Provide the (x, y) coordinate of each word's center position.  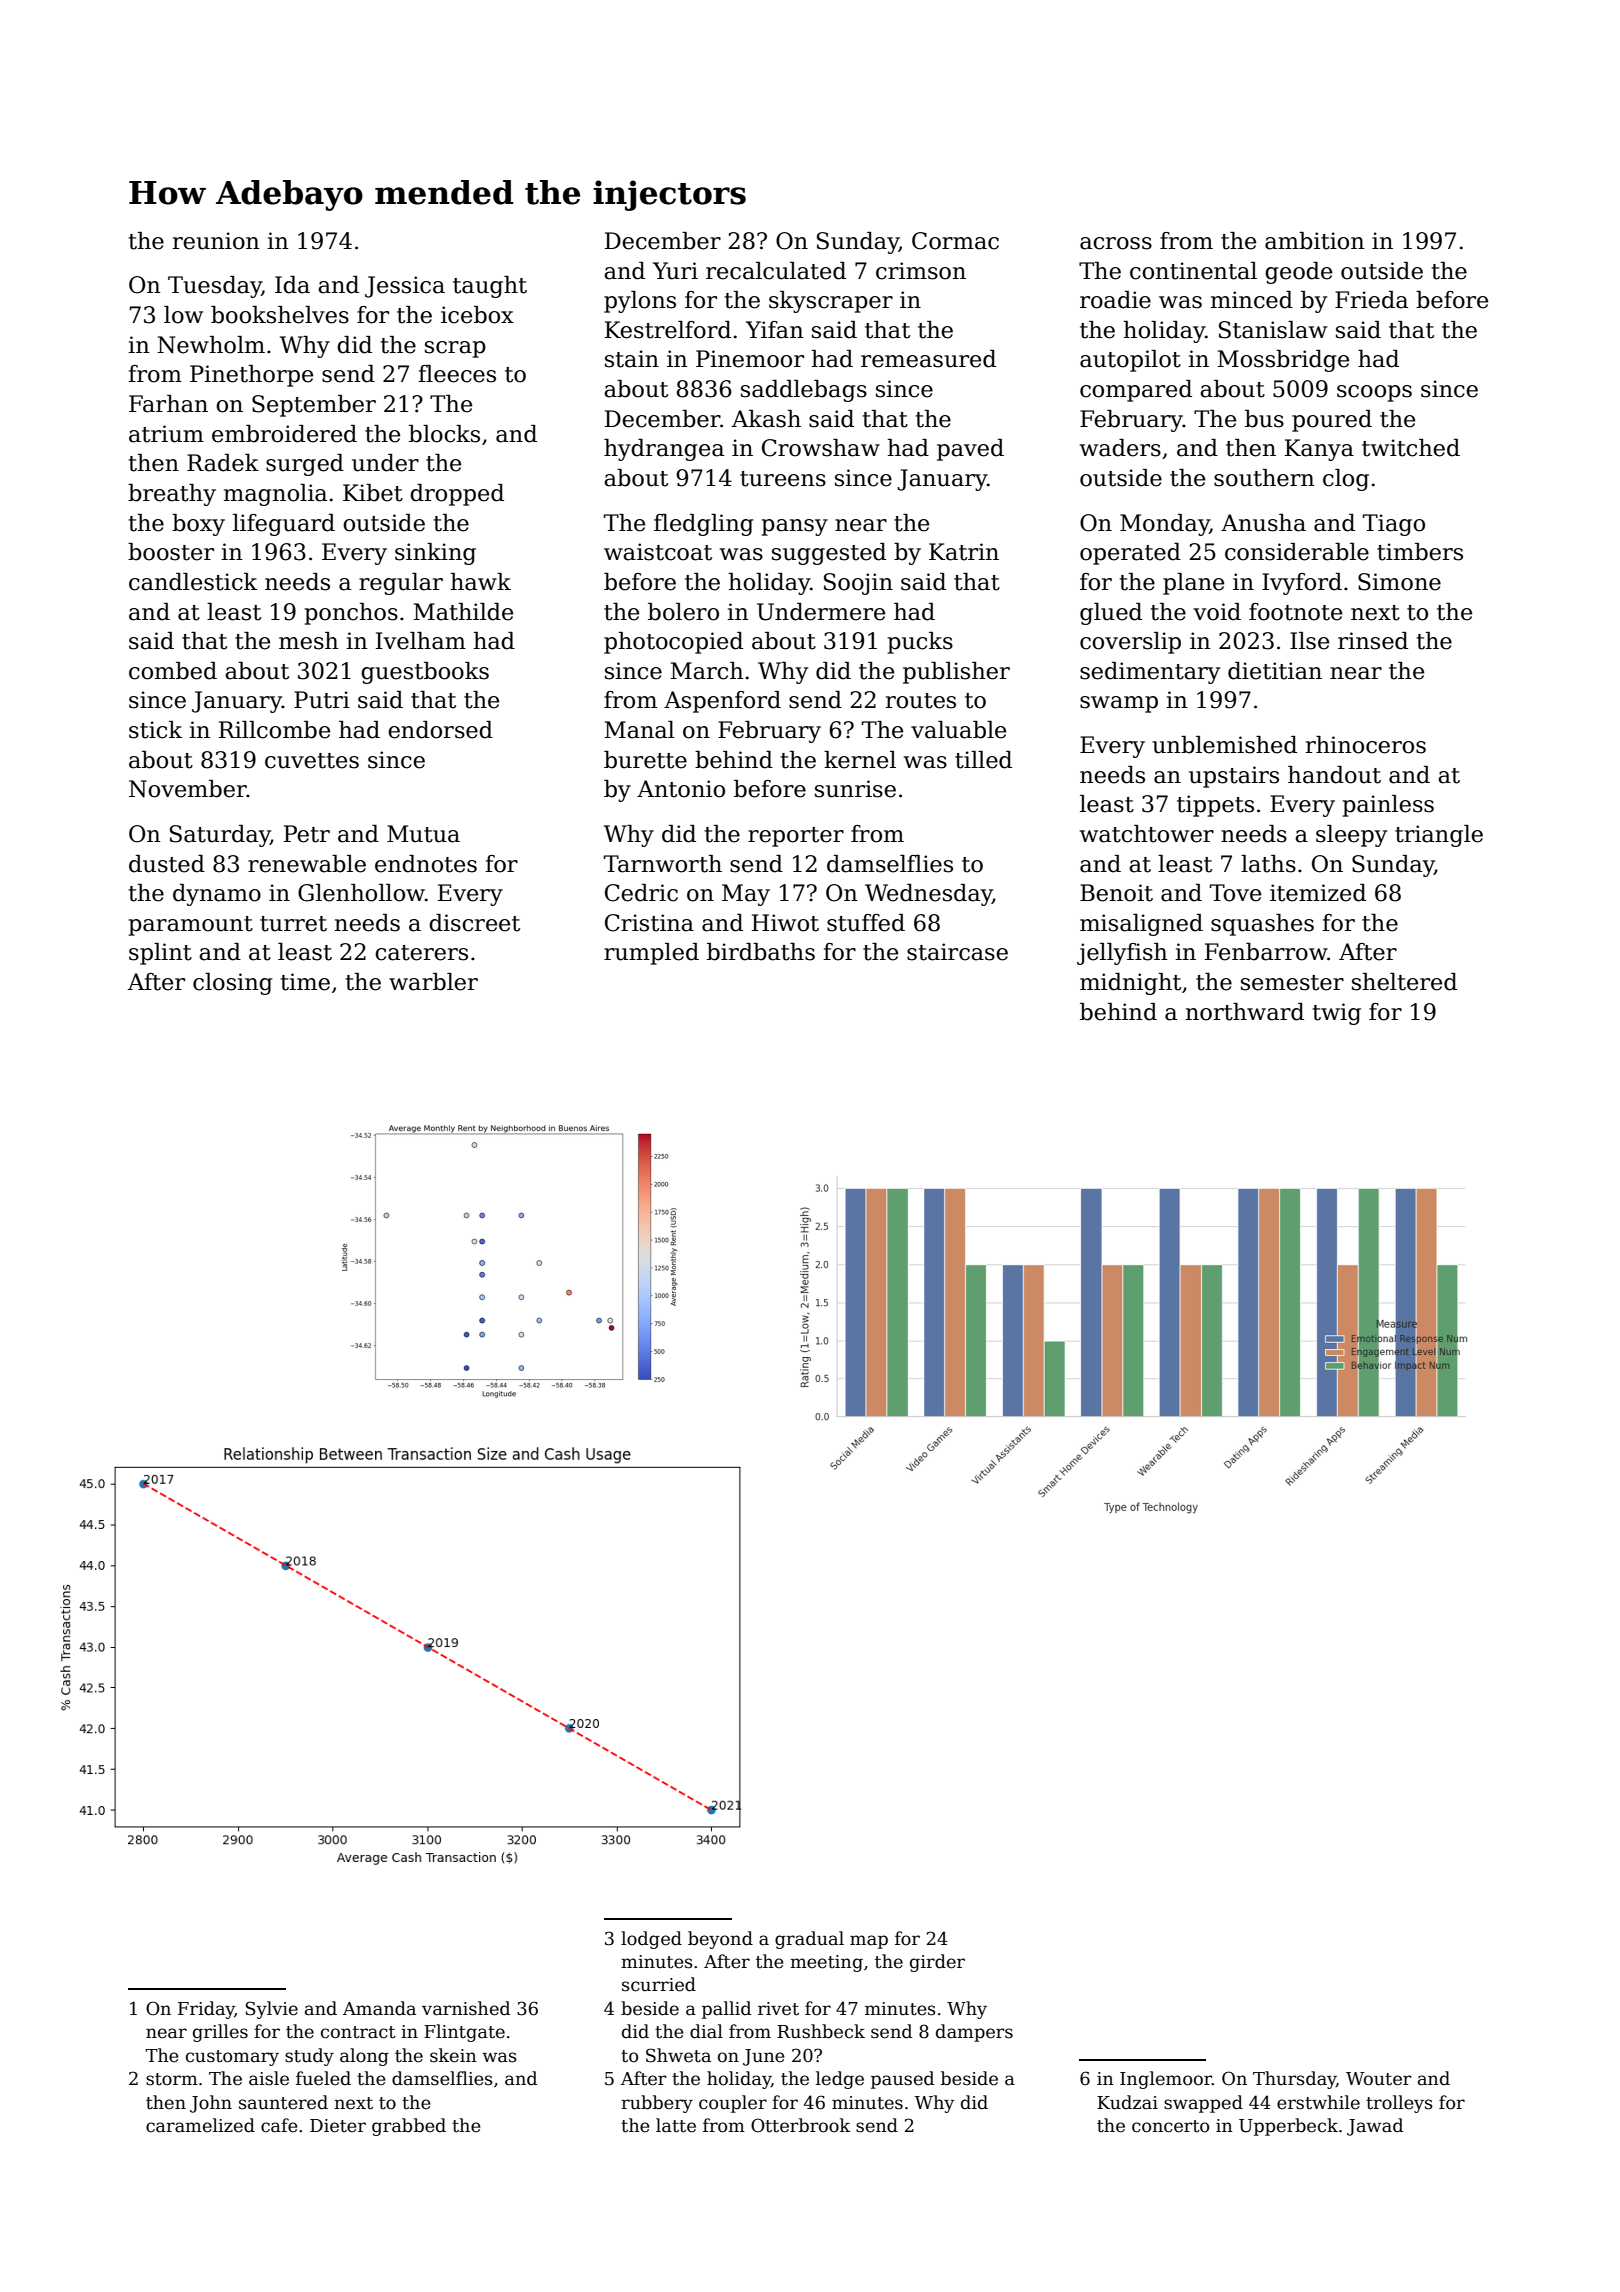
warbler (433, 982)
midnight (1130, 984)
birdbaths (761, 952)
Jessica (405, 287)
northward (1245, 1012)
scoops (1374, 393)
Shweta (678, 2055)
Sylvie (271, 2010)
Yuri (675, 271)
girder (937, 1963)
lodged (651, 1940)
